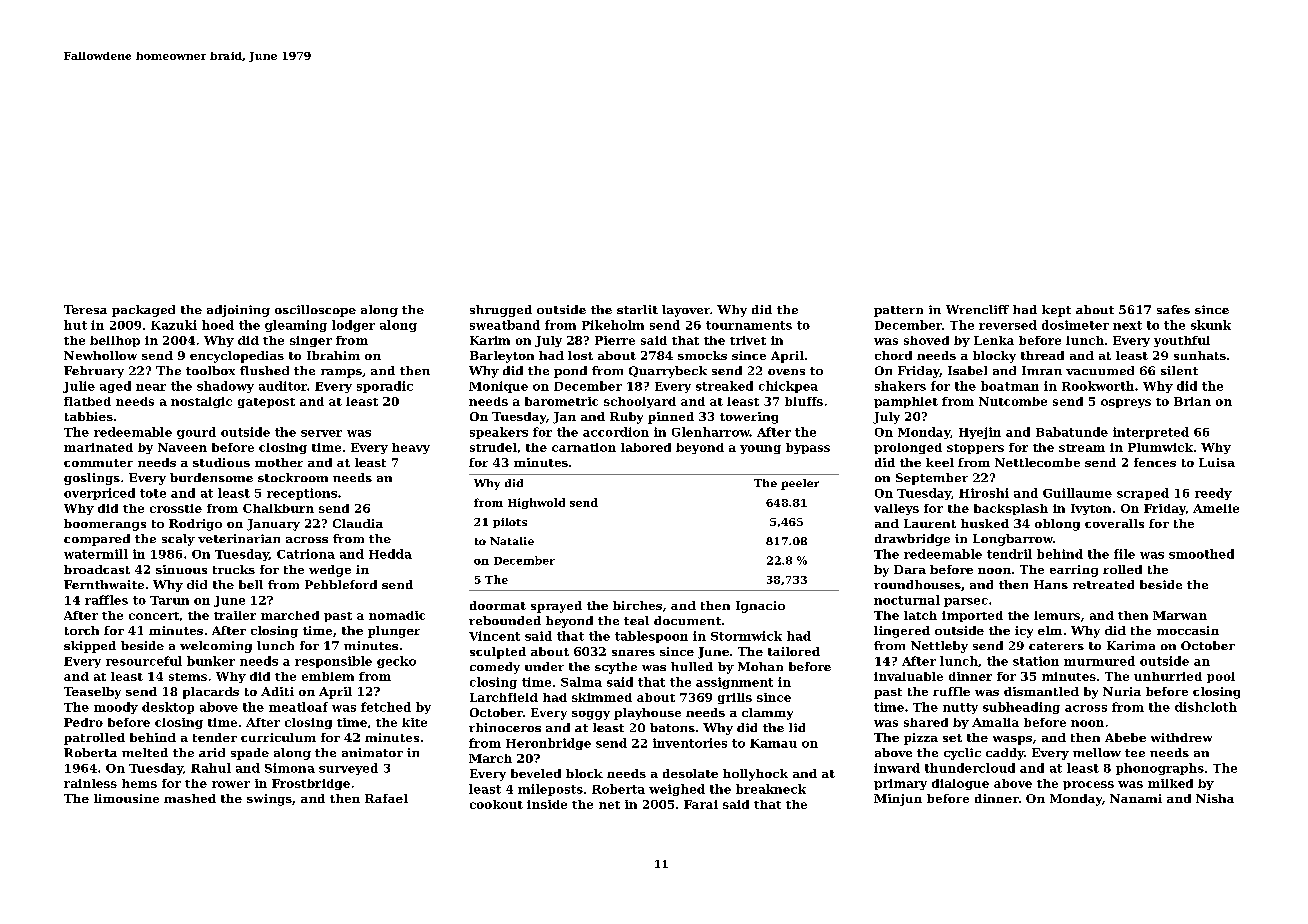  What do you see at coordinates (896, 509) in the image?
I see `valleys` at bounding box center [896, 509].
